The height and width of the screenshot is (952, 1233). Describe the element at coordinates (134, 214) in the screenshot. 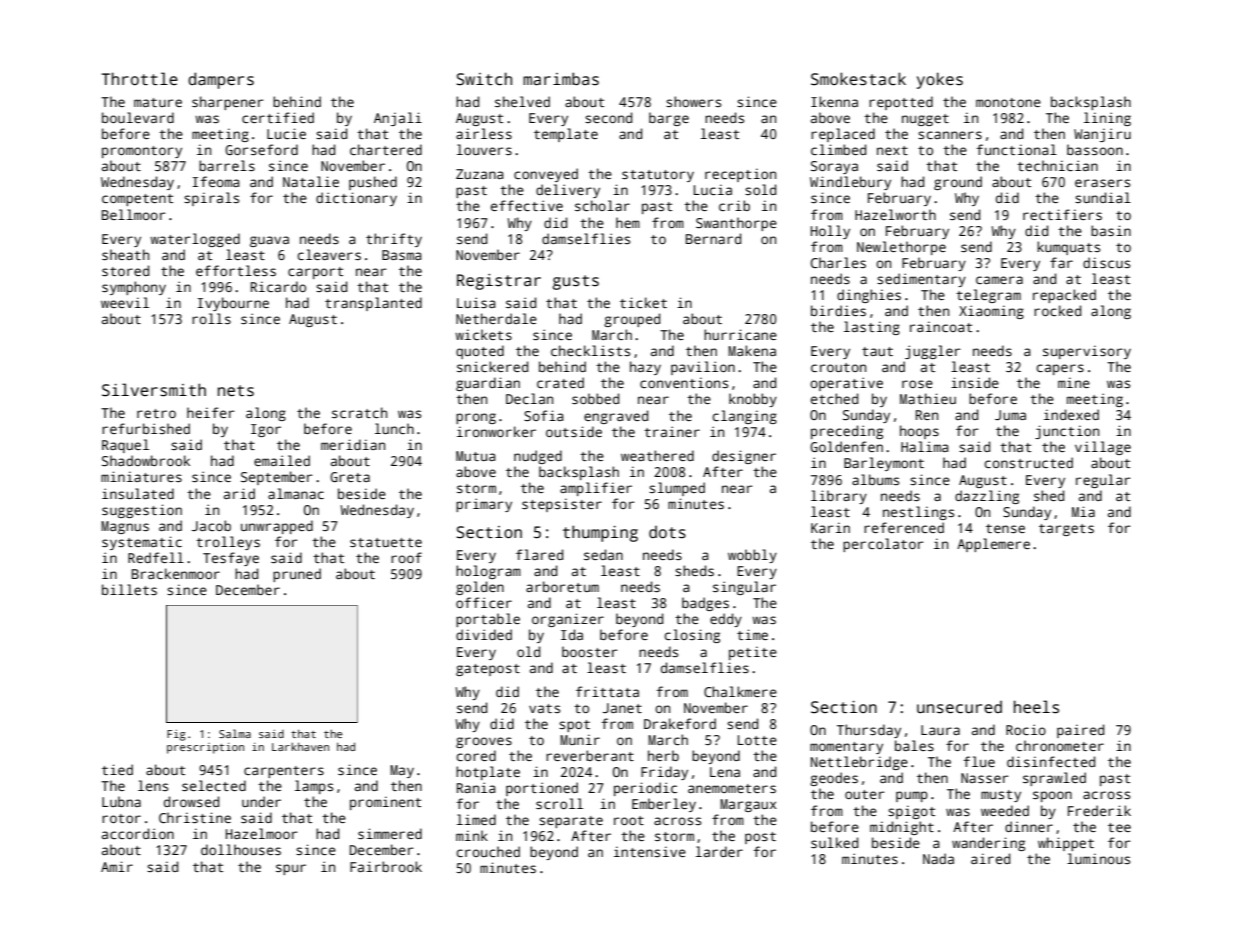

I see `Bellmoor` at that location.
